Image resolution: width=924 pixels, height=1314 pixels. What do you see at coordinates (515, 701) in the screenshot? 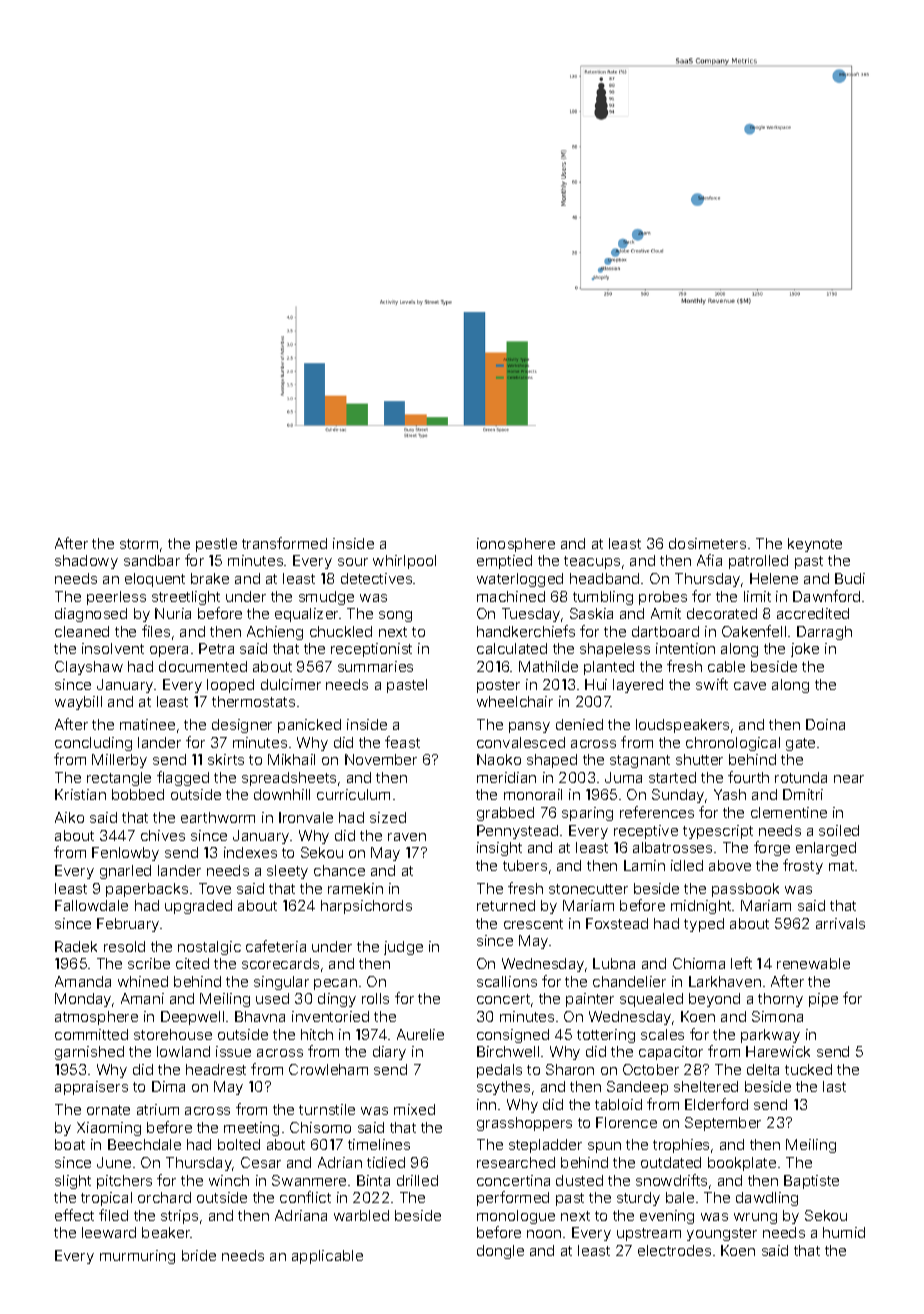
I see `wheelchair` at bounding box center [515, 701].
